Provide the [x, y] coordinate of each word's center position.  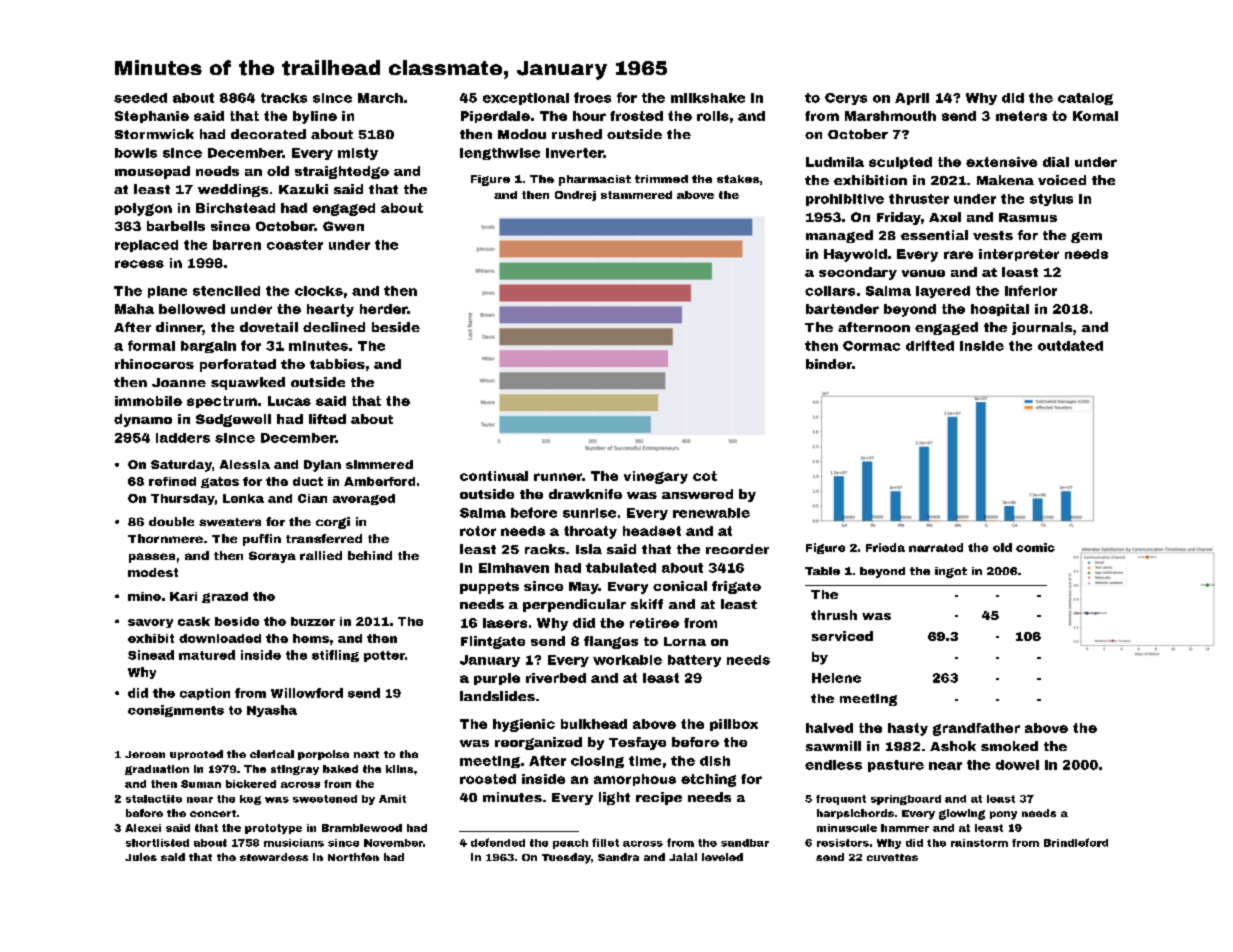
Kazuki [303, 189]
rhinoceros [154, 364]
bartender [842, 309]
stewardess [274, 857]
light [614, 798]
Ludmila [835, 162]
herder [383, 309]
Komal [1095, 116]
